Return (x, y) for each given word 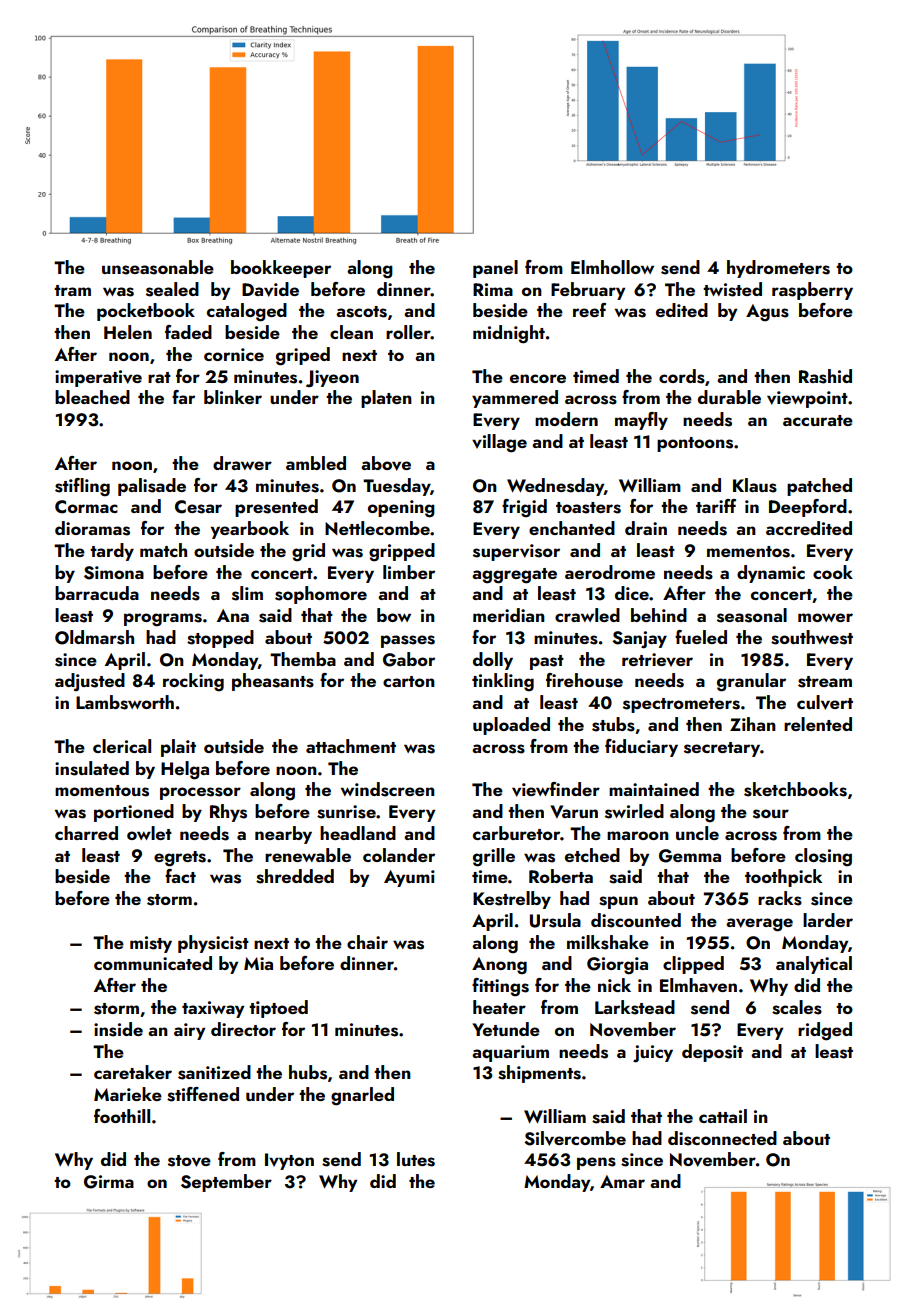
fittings (500, 987)
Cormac (86, 507)
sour (771, 814)
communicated (153, 963)
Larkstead (635, 1007)
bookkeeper (281, 269)
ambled (316, 463)
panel (495, 269)
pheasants (273, 682)
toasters (588, 508)
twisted (732, 289)
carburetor (516, 833)
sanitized (214, 1072)
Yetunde (506, 1029)
